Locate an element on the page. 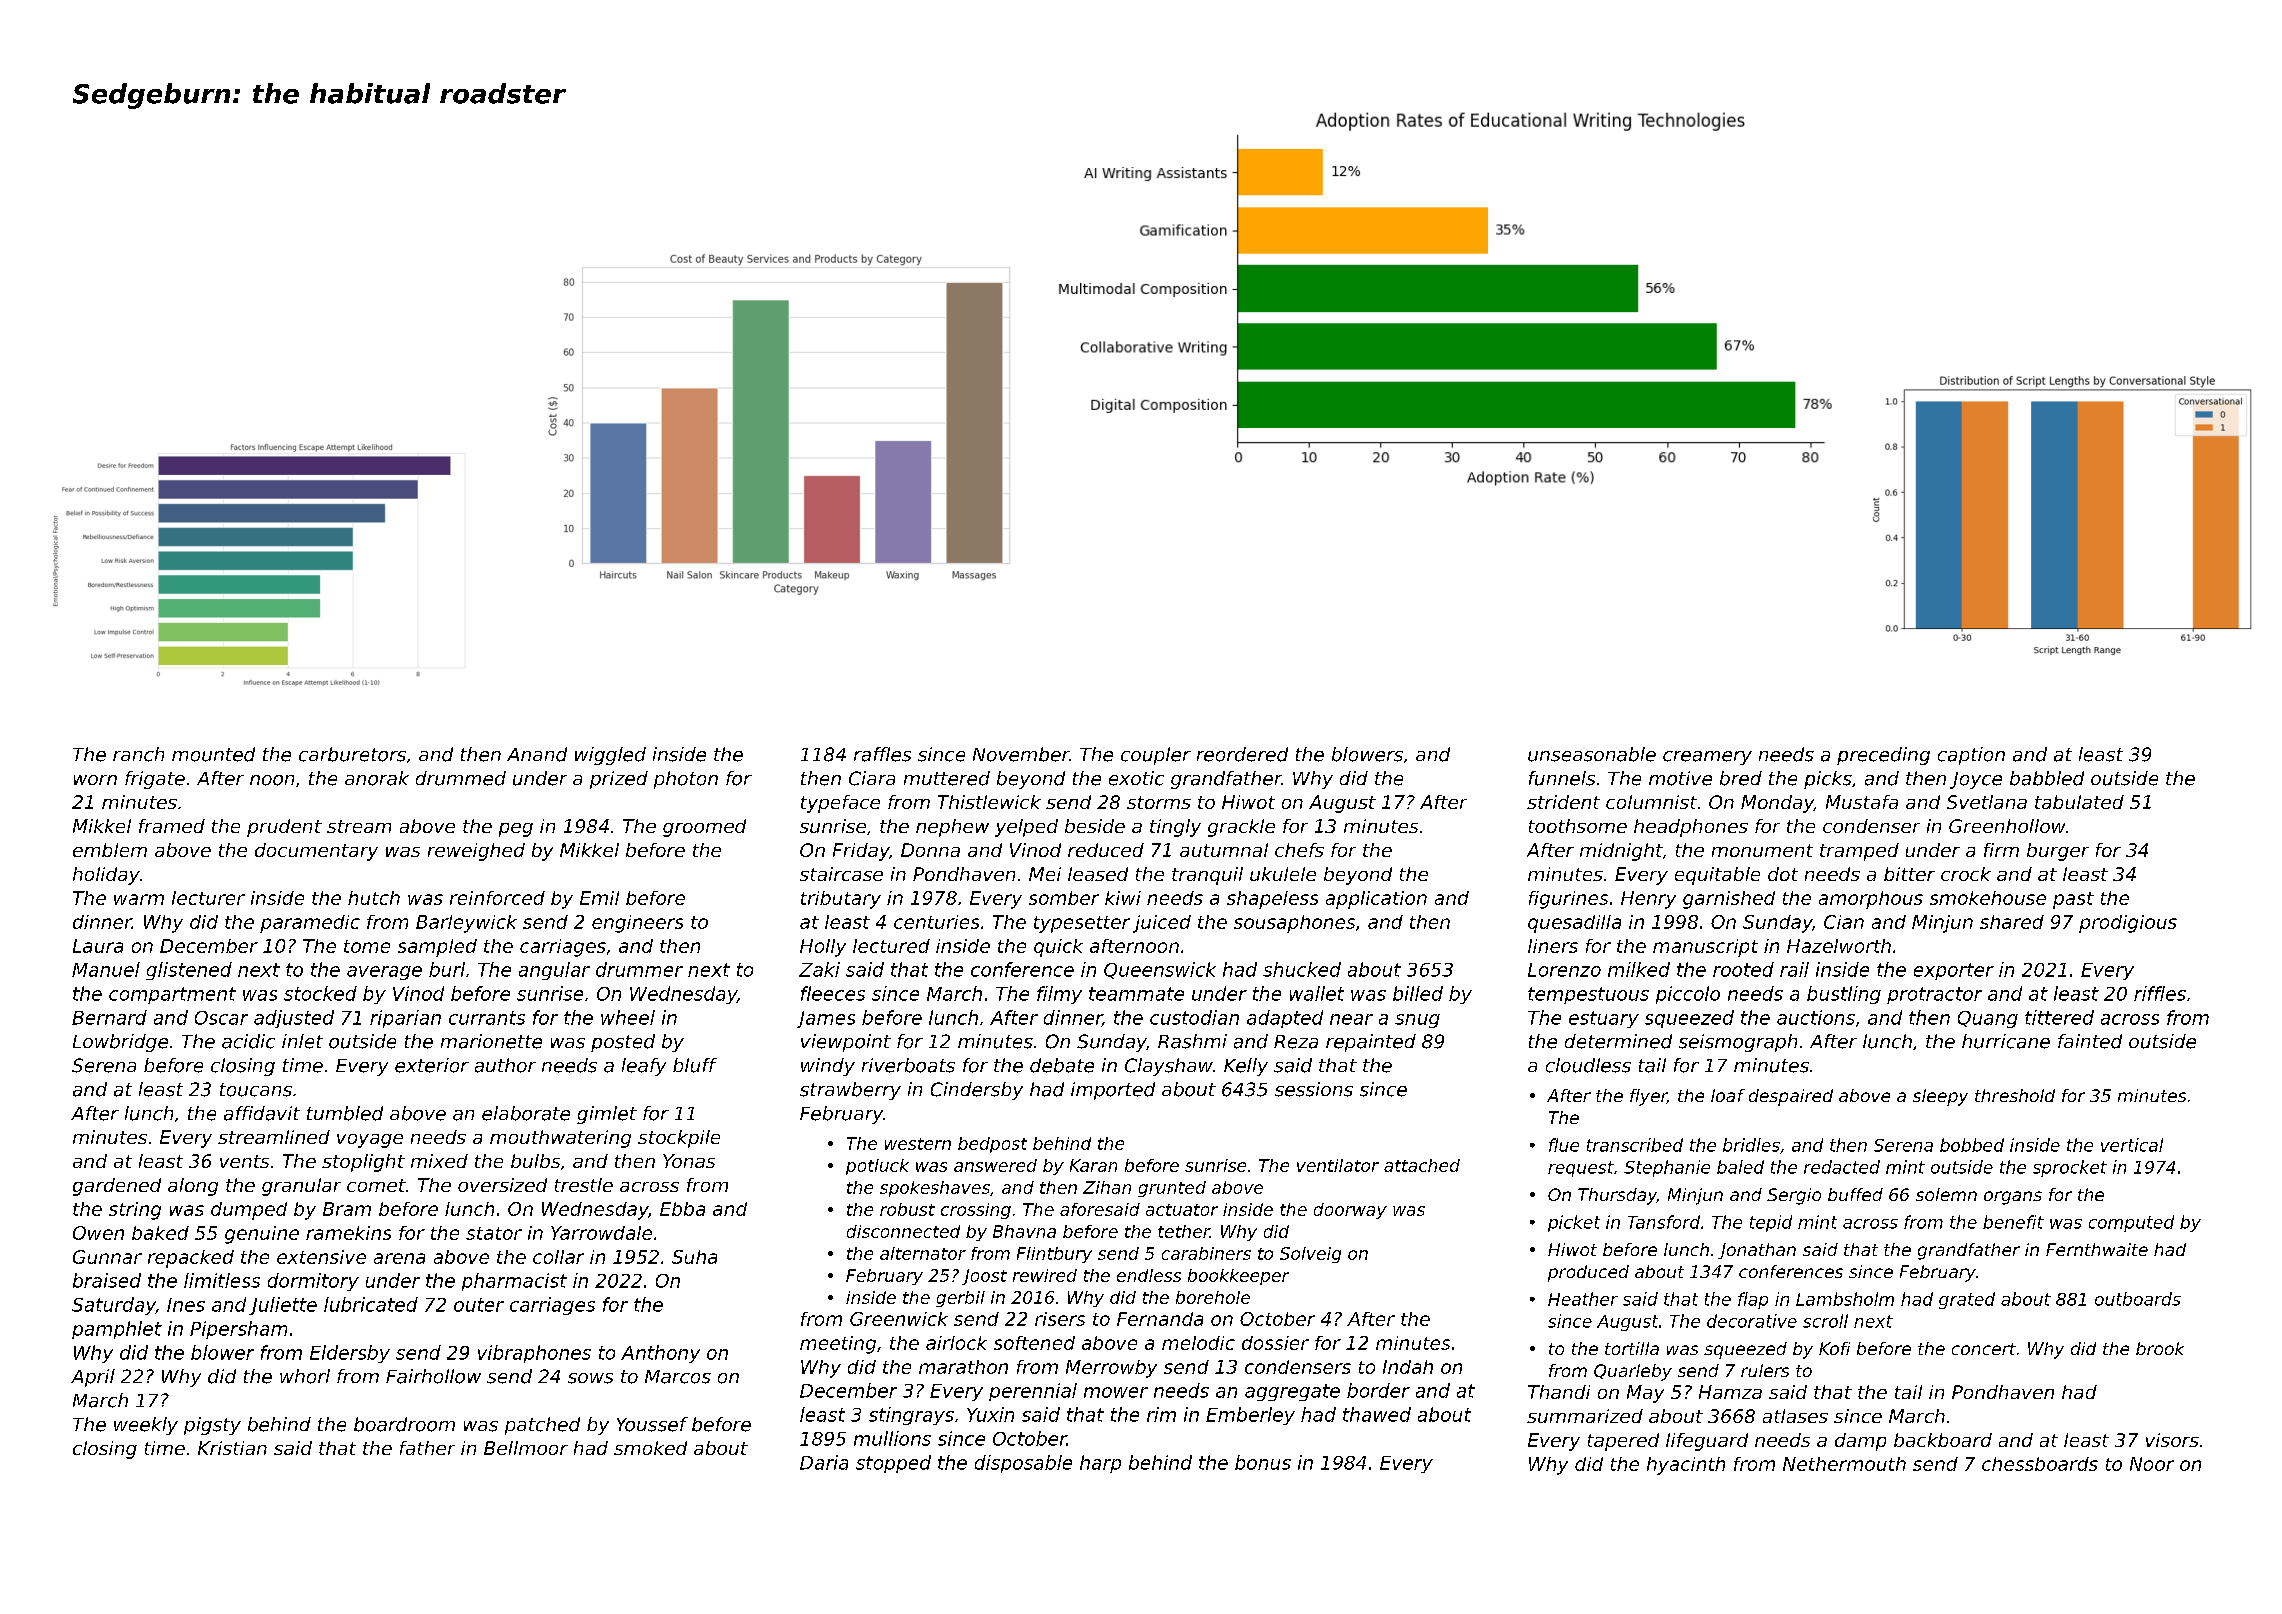 The width and height of the document is (2282, 1614). unseasonable is located at coordinates (1592, 754).
